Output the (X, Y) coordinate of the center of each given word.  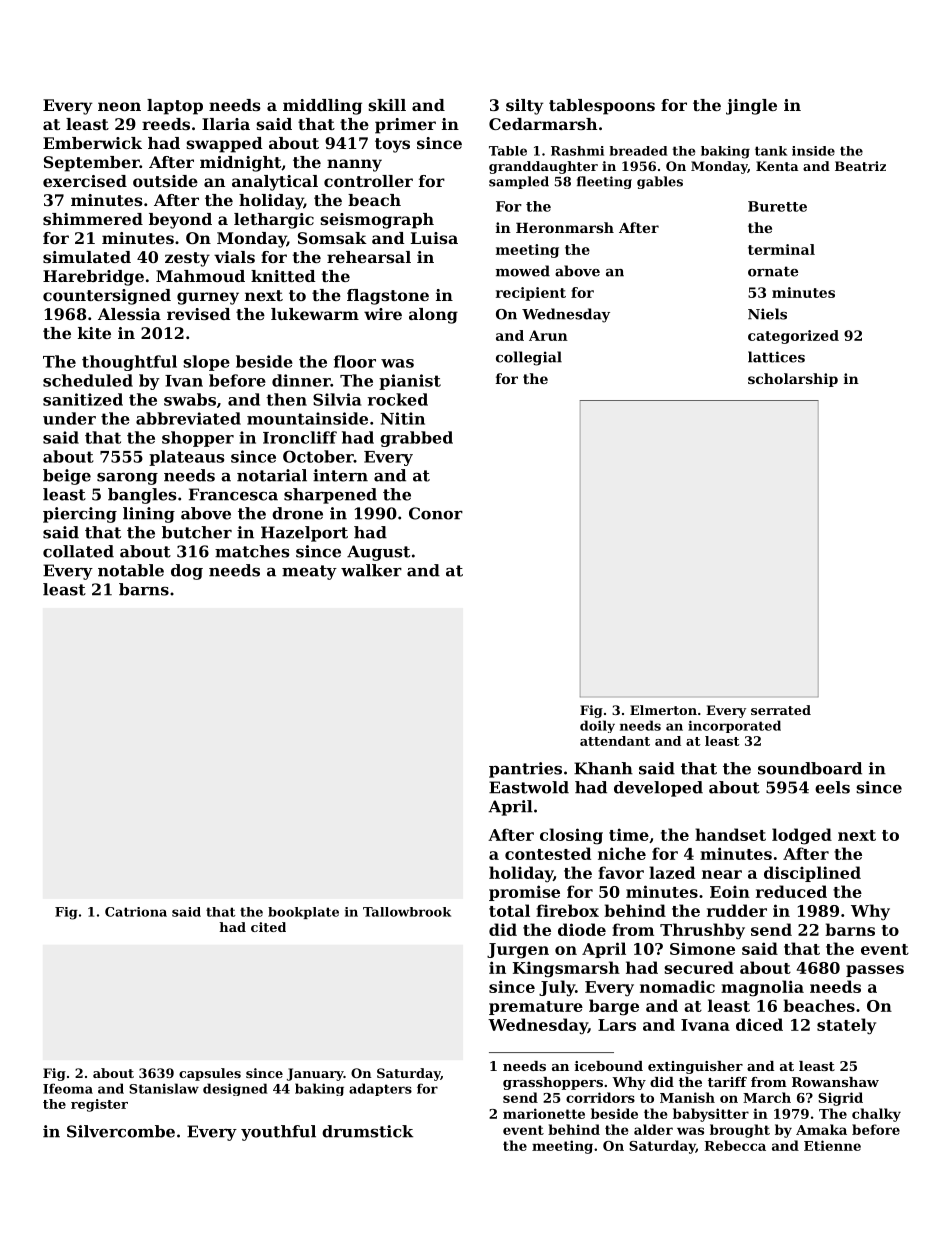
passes (875, 971)
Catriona (136, 912)
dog (187, 572)
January (315, 1074)
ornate (773, 271)
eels (832, 787)
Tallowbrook (407, 912)
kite (94, 333)
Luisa (434, 238)
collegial (529, 358)
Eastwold (529, 787)
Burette (777, 206)
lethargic (274, 221)
